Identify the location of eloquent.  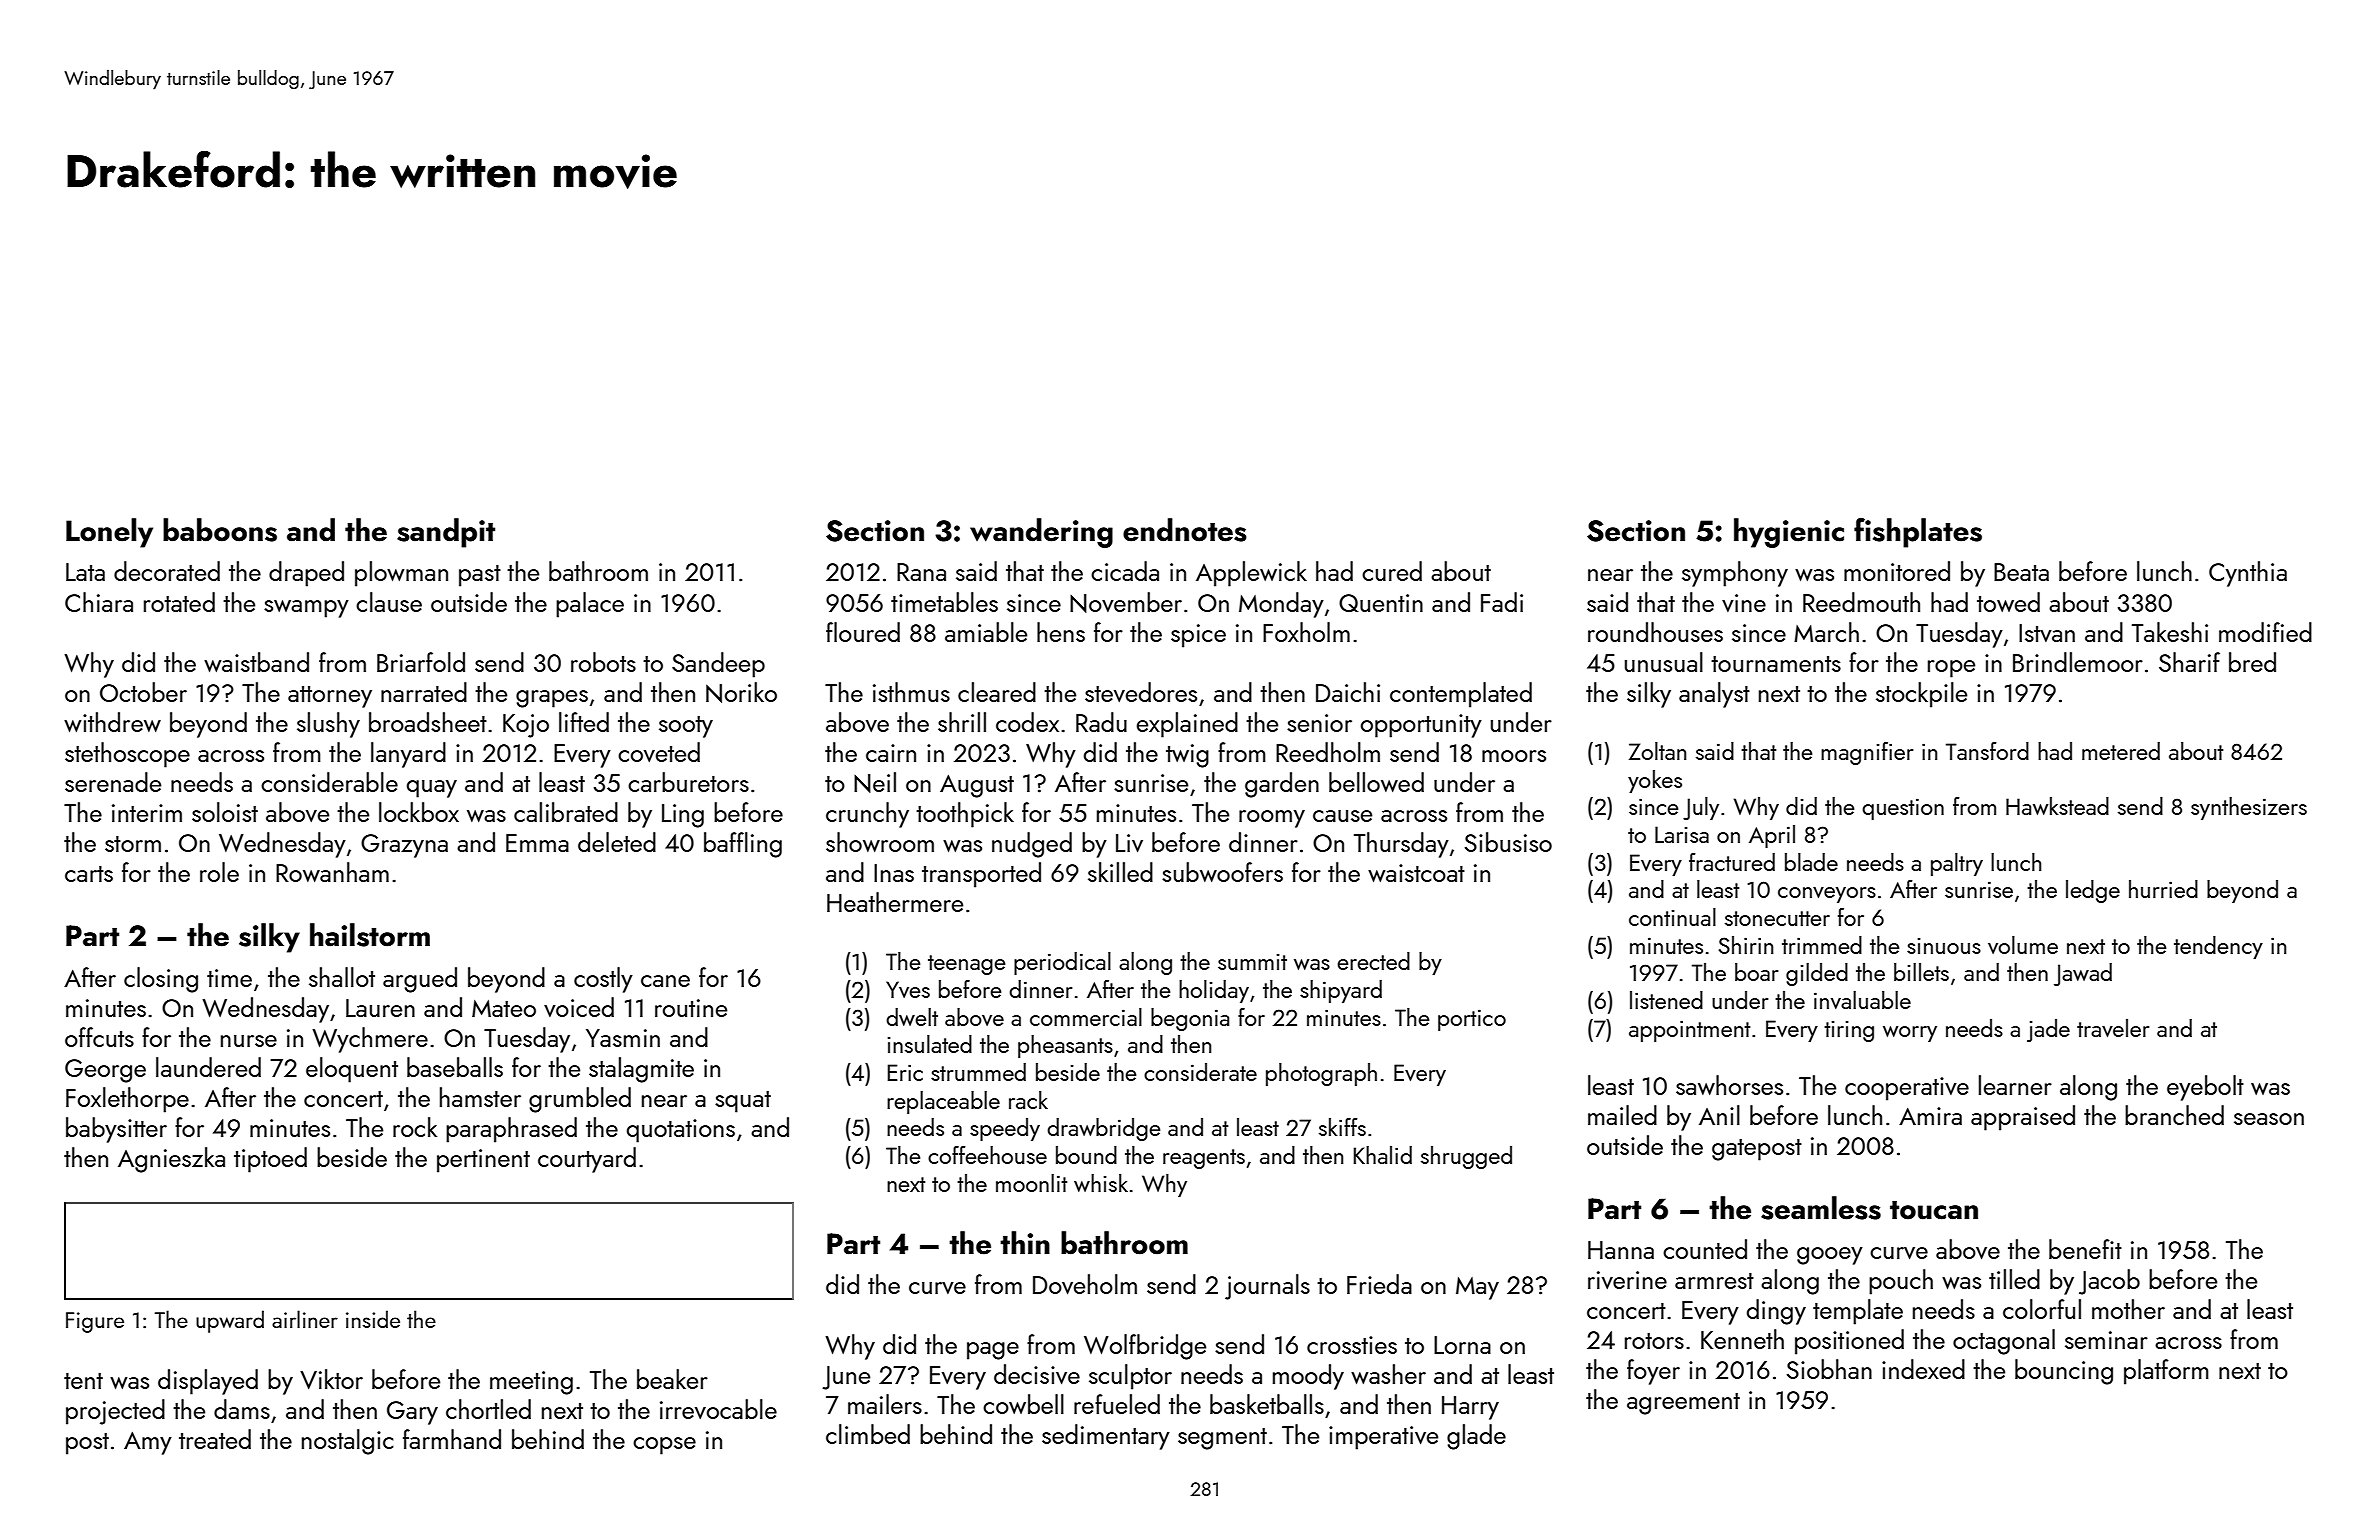
(352, 1070).
